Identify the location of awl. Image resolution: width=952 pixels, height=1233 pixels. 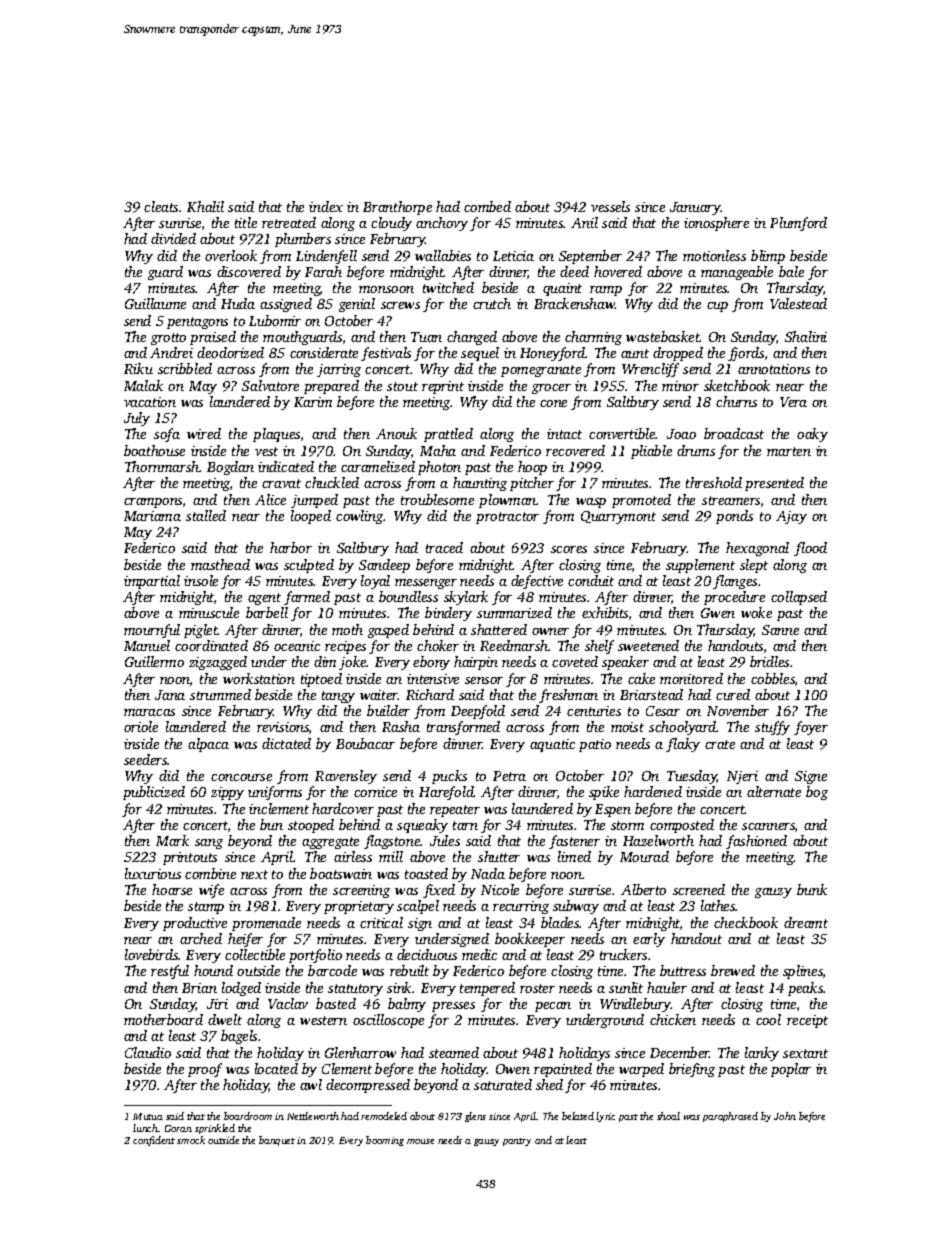
(311, 1084).
